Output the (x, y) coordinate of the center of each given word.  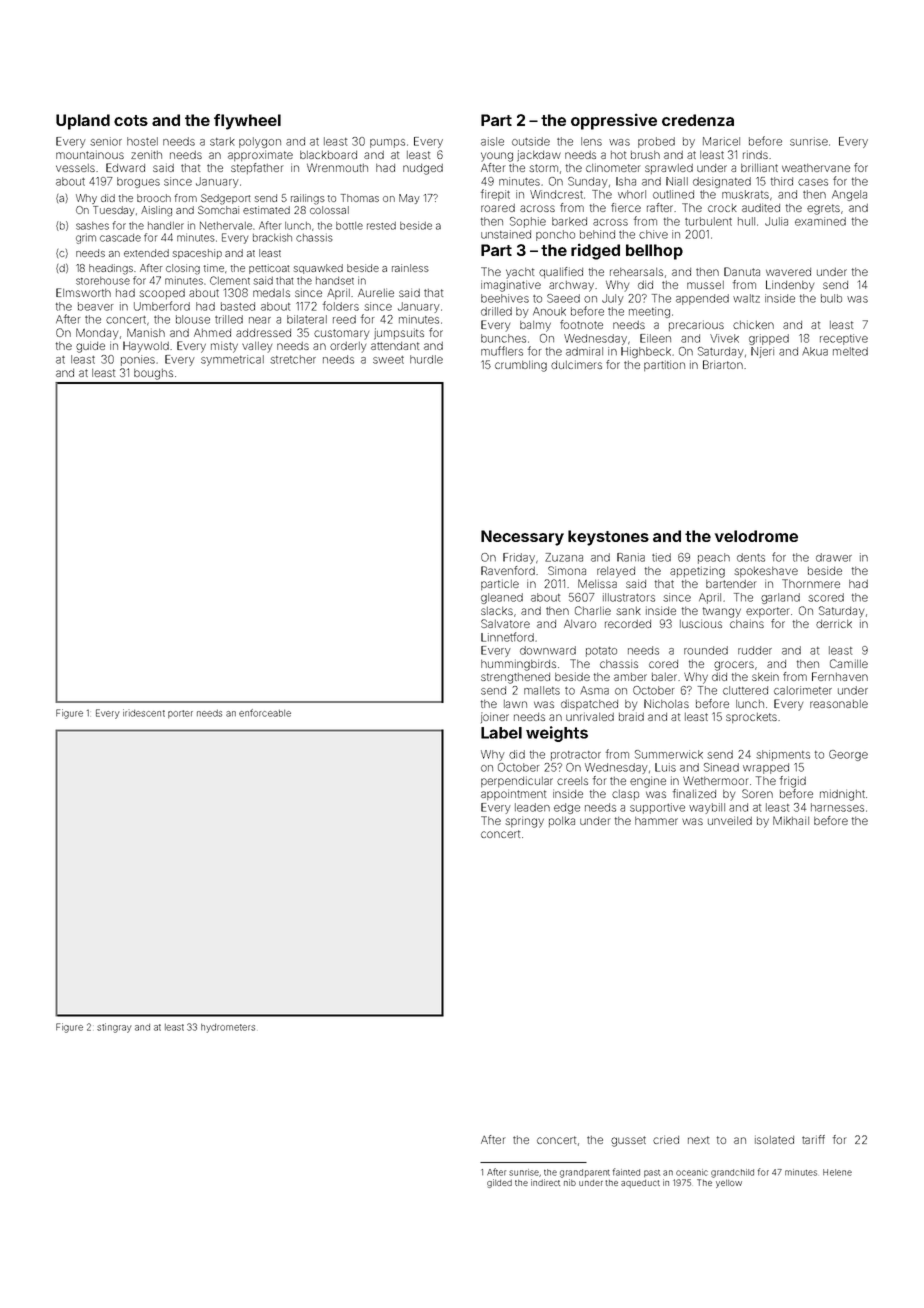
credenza (698, 120)
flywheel (247, 122)
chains (747, 623)
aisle (492, 141)
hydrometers (228, 1028)
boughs (153, 374)
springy (524, 822)
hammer (656, 821)
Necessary (522, 538)
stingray (114, 1028)
